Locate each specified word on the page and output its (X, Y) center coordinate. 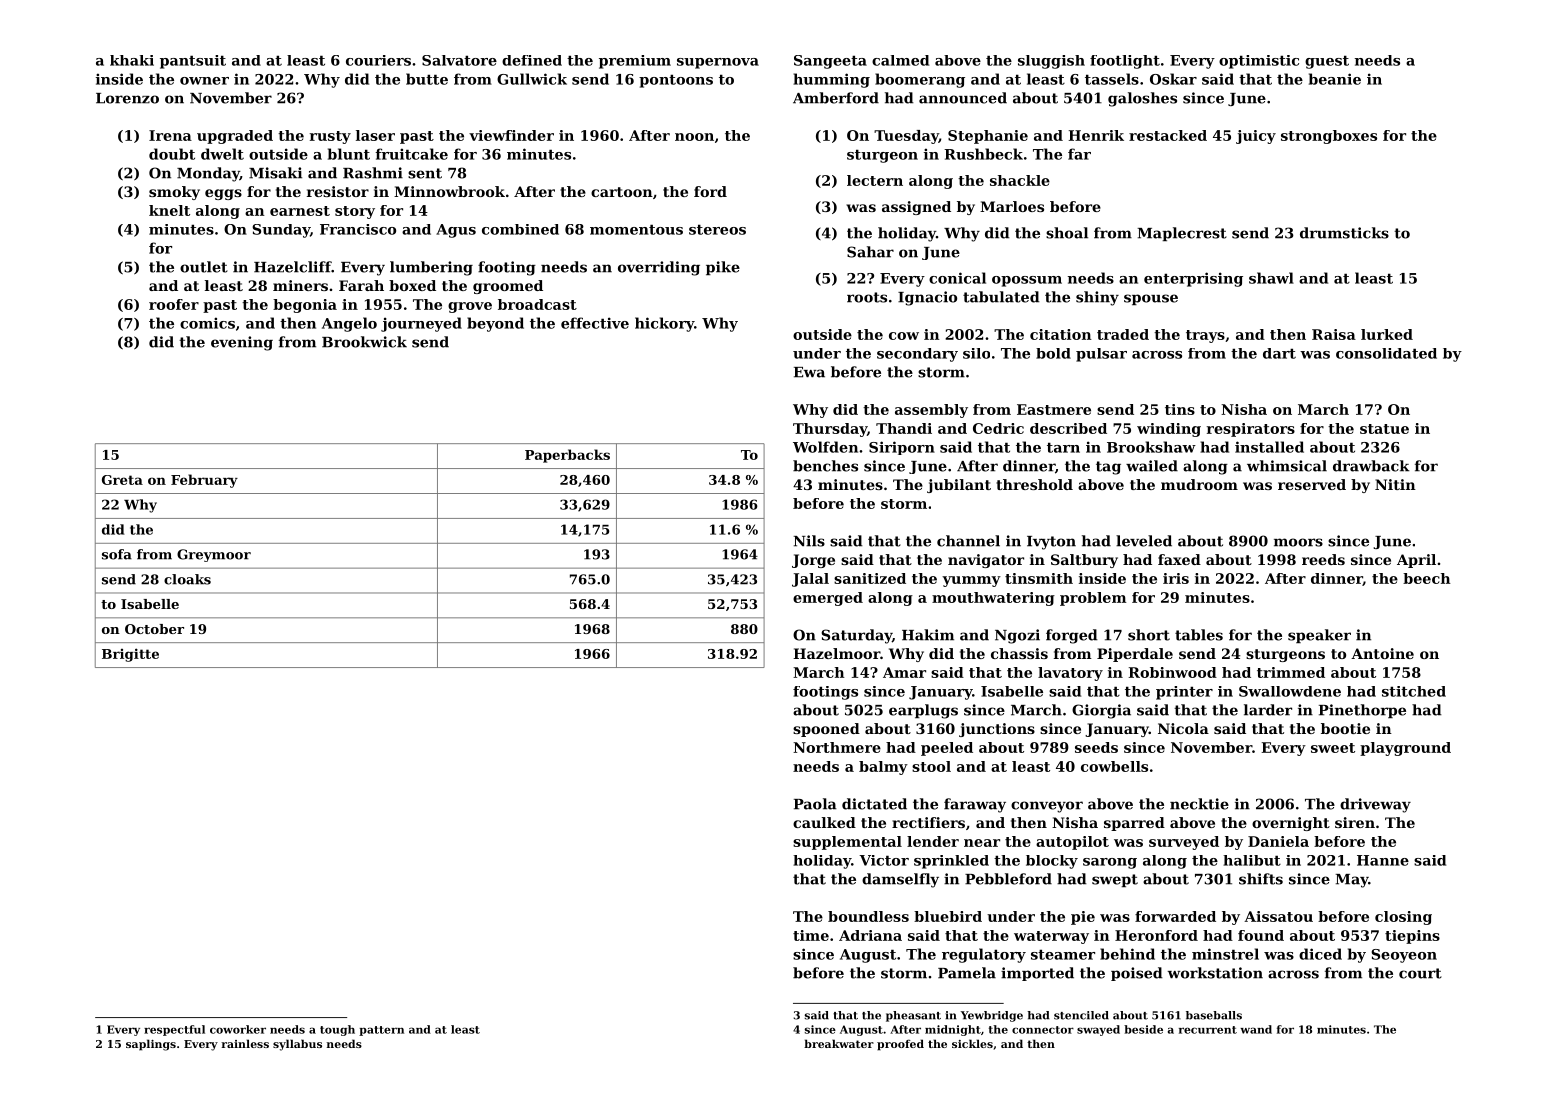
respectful (174, 1030)
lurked (1387, 334)
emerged (828, 599)
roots (867, 297)
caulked (824, 822)
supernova (718, 63)
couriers (378, 60)
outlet (204, 267)
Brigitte (130, 655)
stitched (1414, 691)
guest (1327, 62)
